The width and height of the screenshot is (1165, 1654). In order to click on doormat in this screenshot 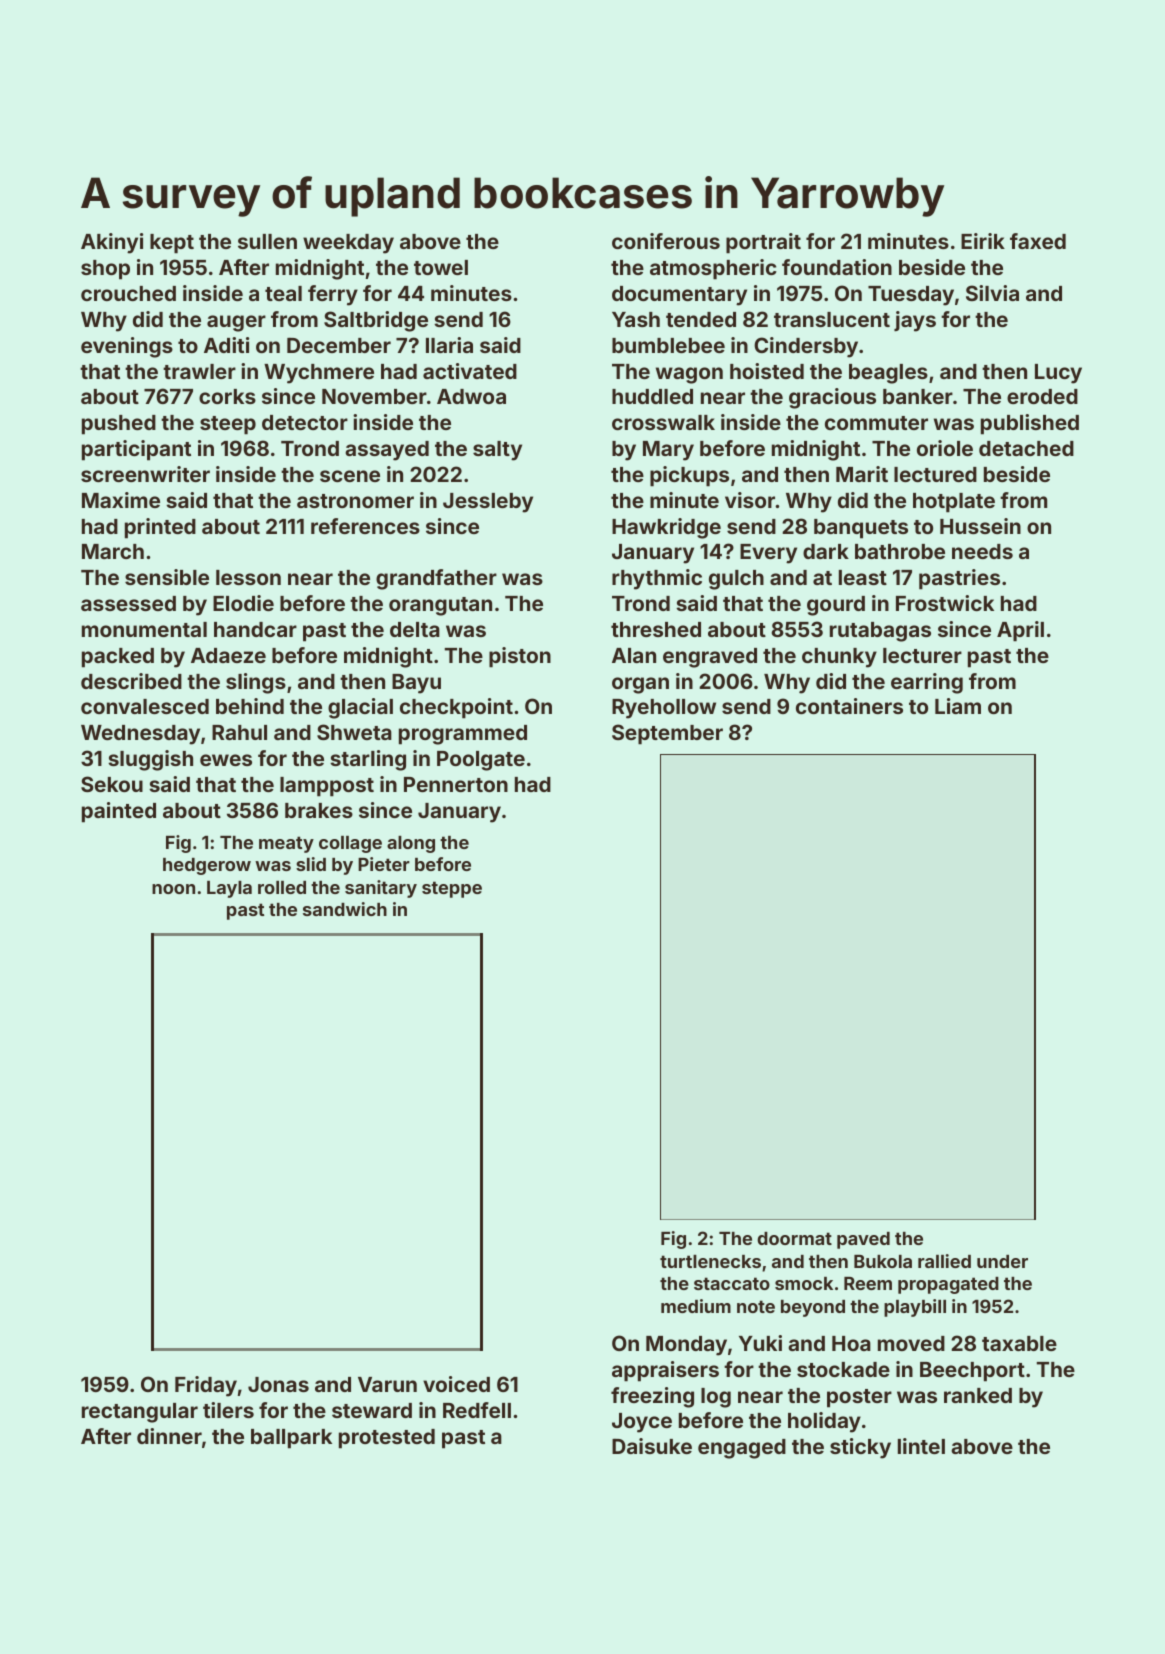, I will do `click(794, 1238)`.
